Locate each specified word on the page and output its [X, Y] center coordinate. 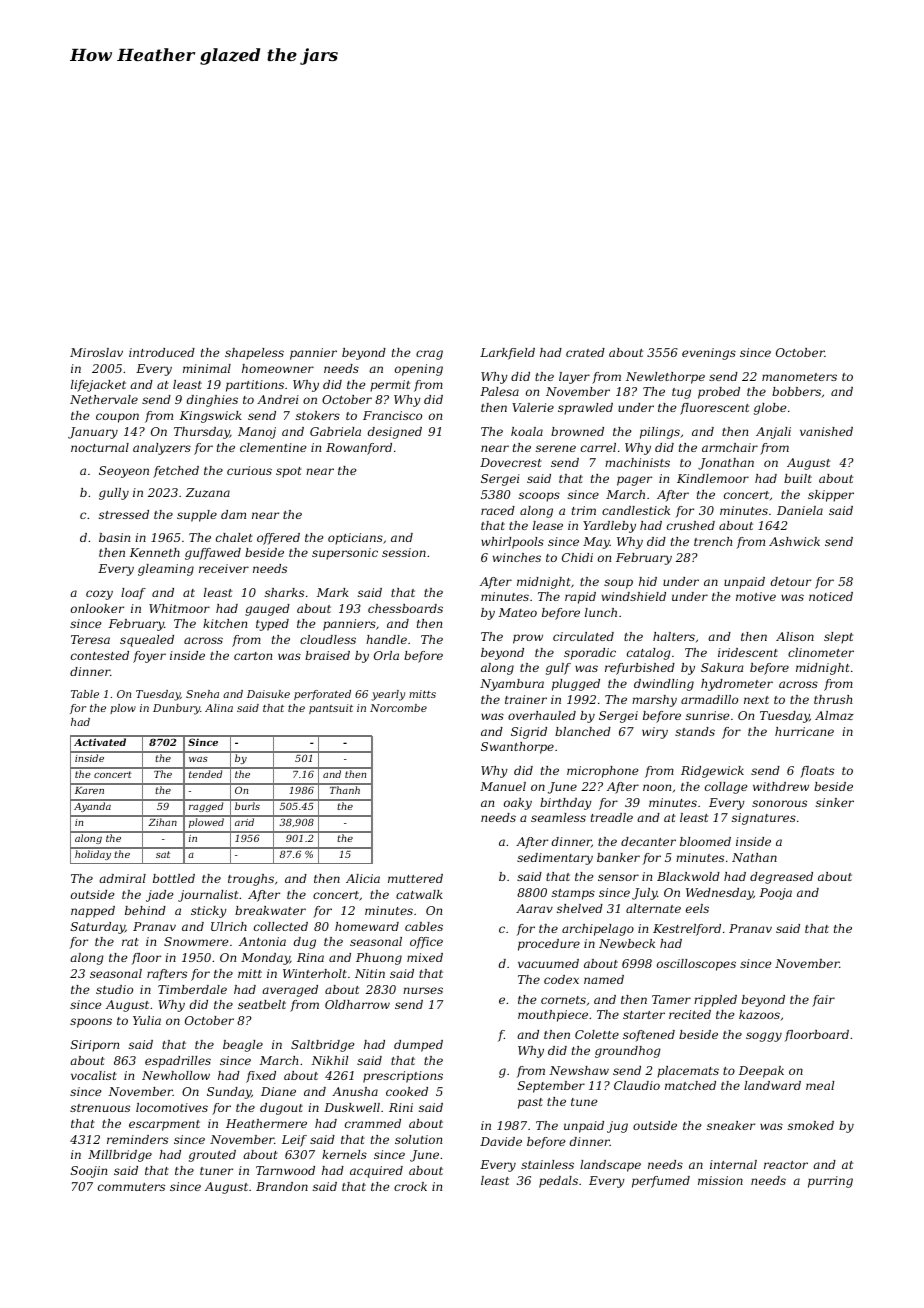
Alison [795, 636]
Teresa [90, 639]
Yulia [147, 1020]
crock [410, 1186]
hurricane [804, 731]
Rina [310, 957]
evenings [709, 354]
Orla [386, 655]
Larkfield [507, 354]
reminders [137, 1139]
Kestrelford [687, 930]
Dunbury [176, 709]
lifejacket [98, 386]
